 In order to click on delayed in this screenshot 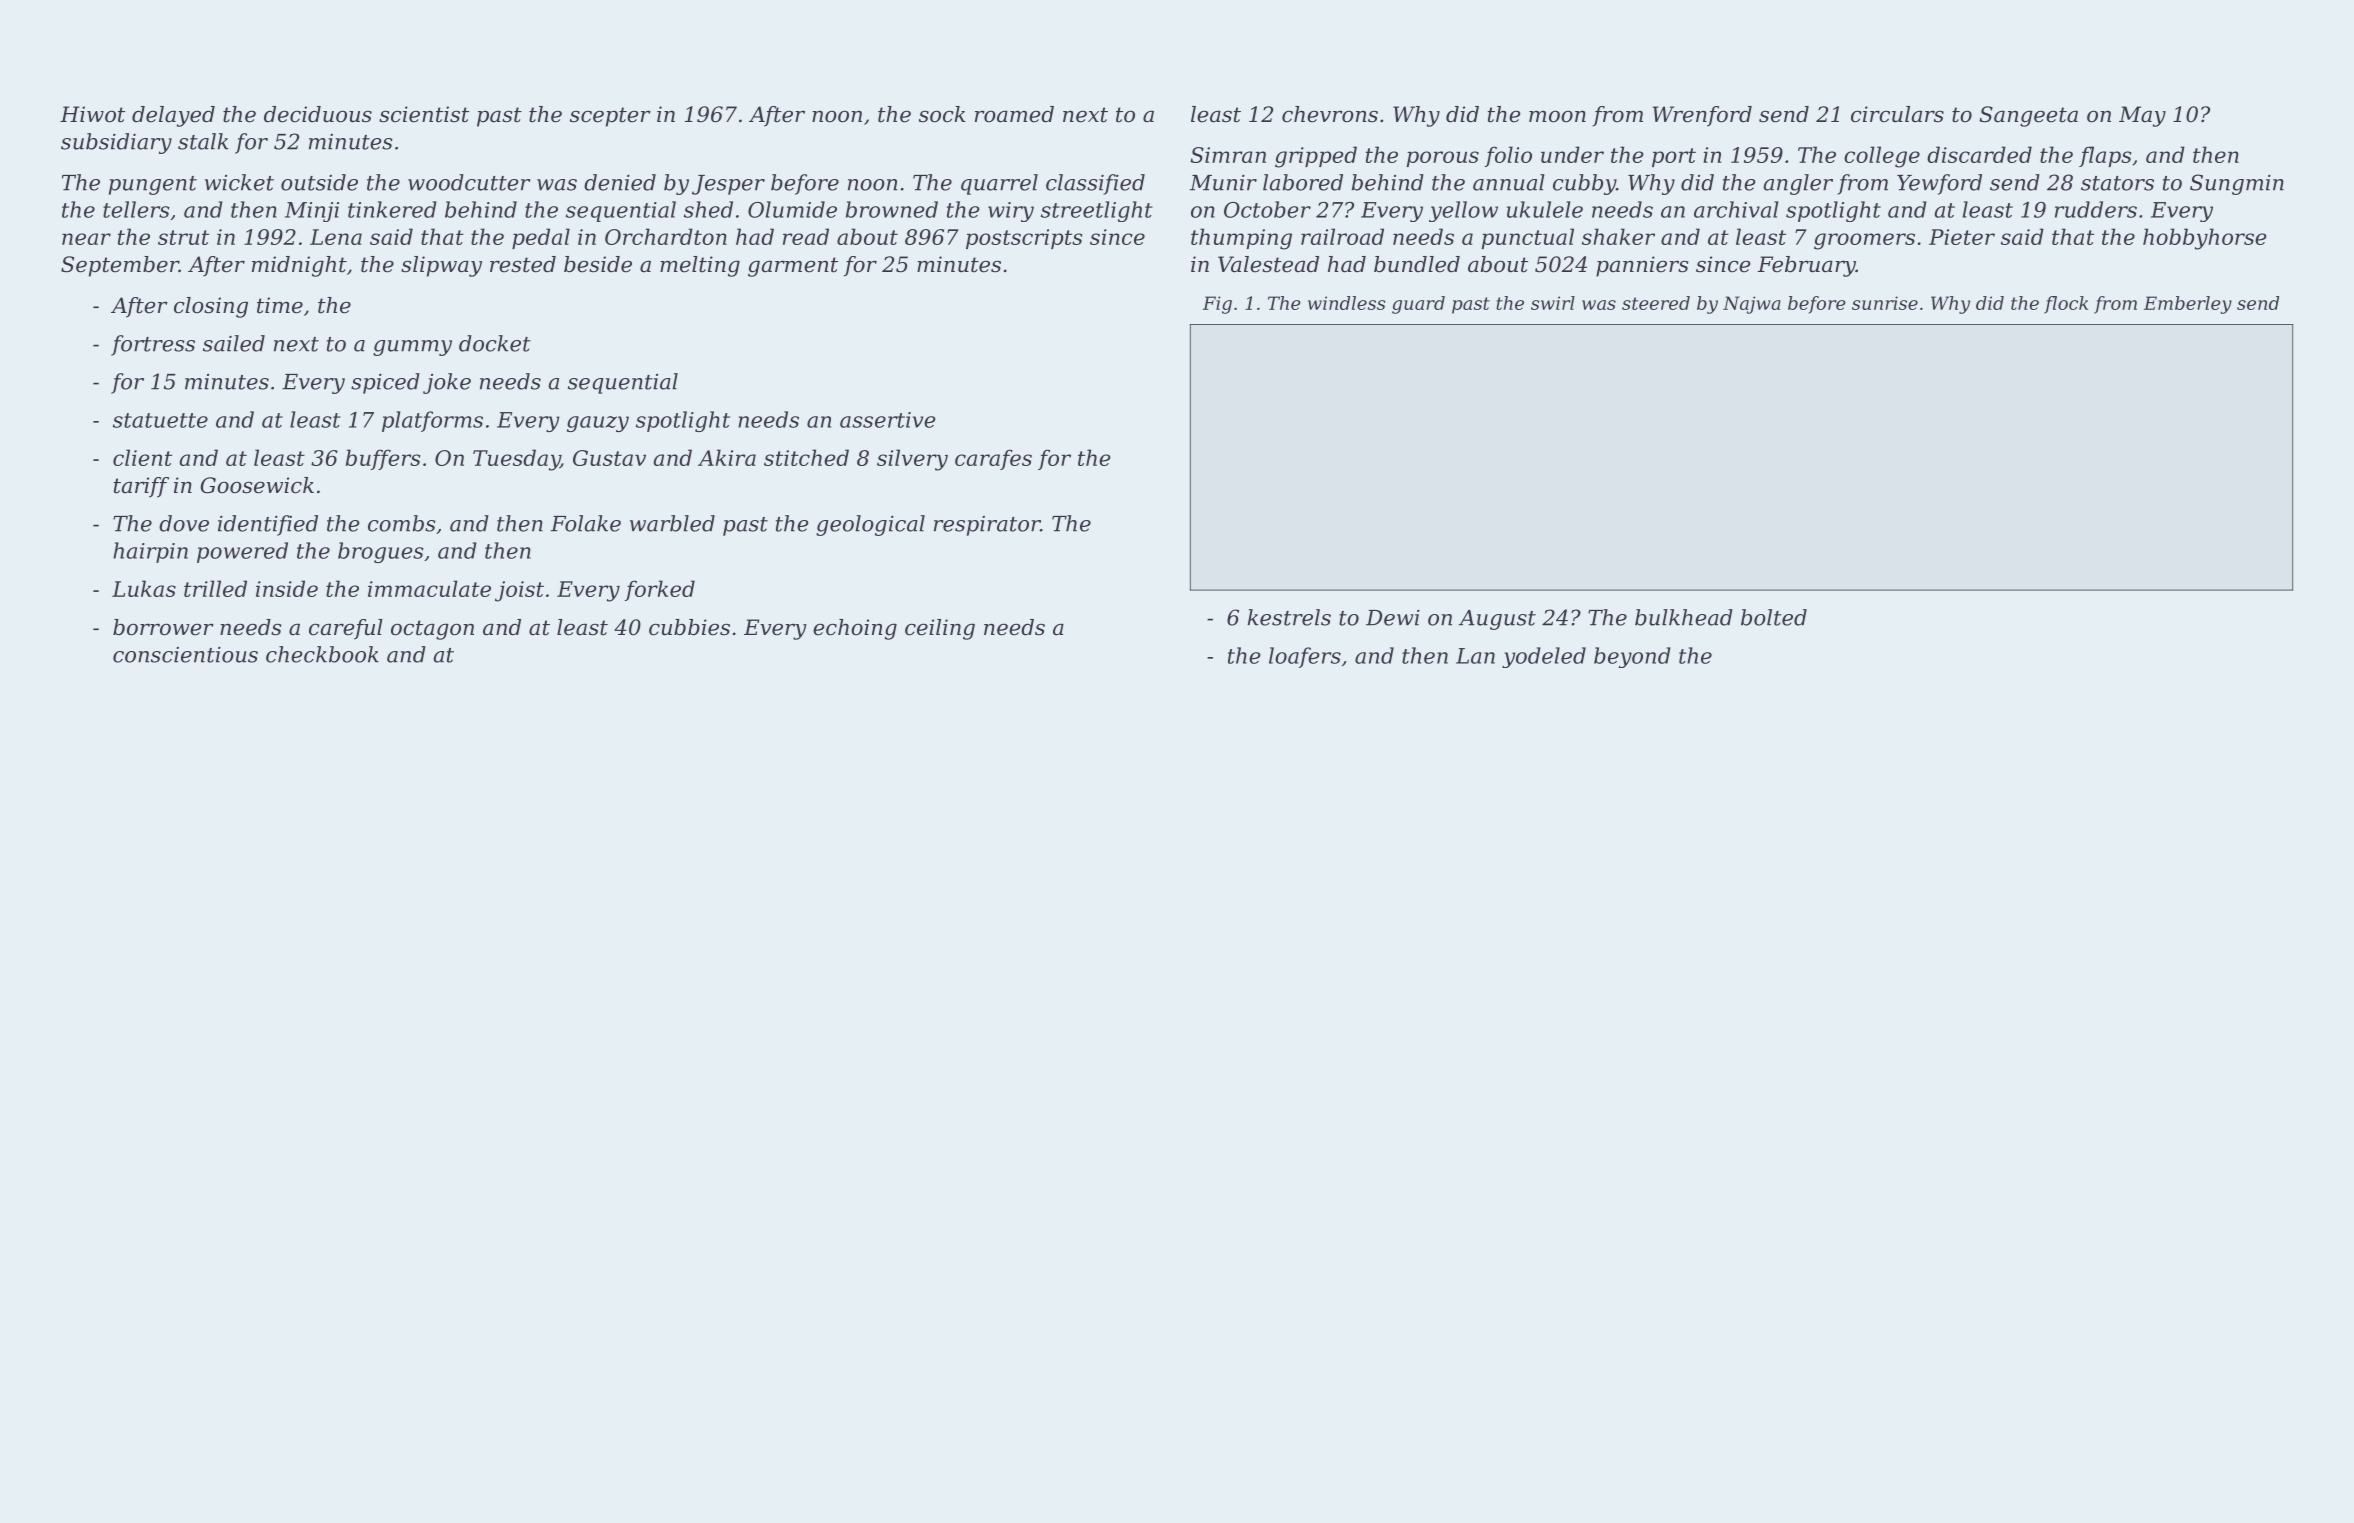, I will do `click(173, 116)`.
